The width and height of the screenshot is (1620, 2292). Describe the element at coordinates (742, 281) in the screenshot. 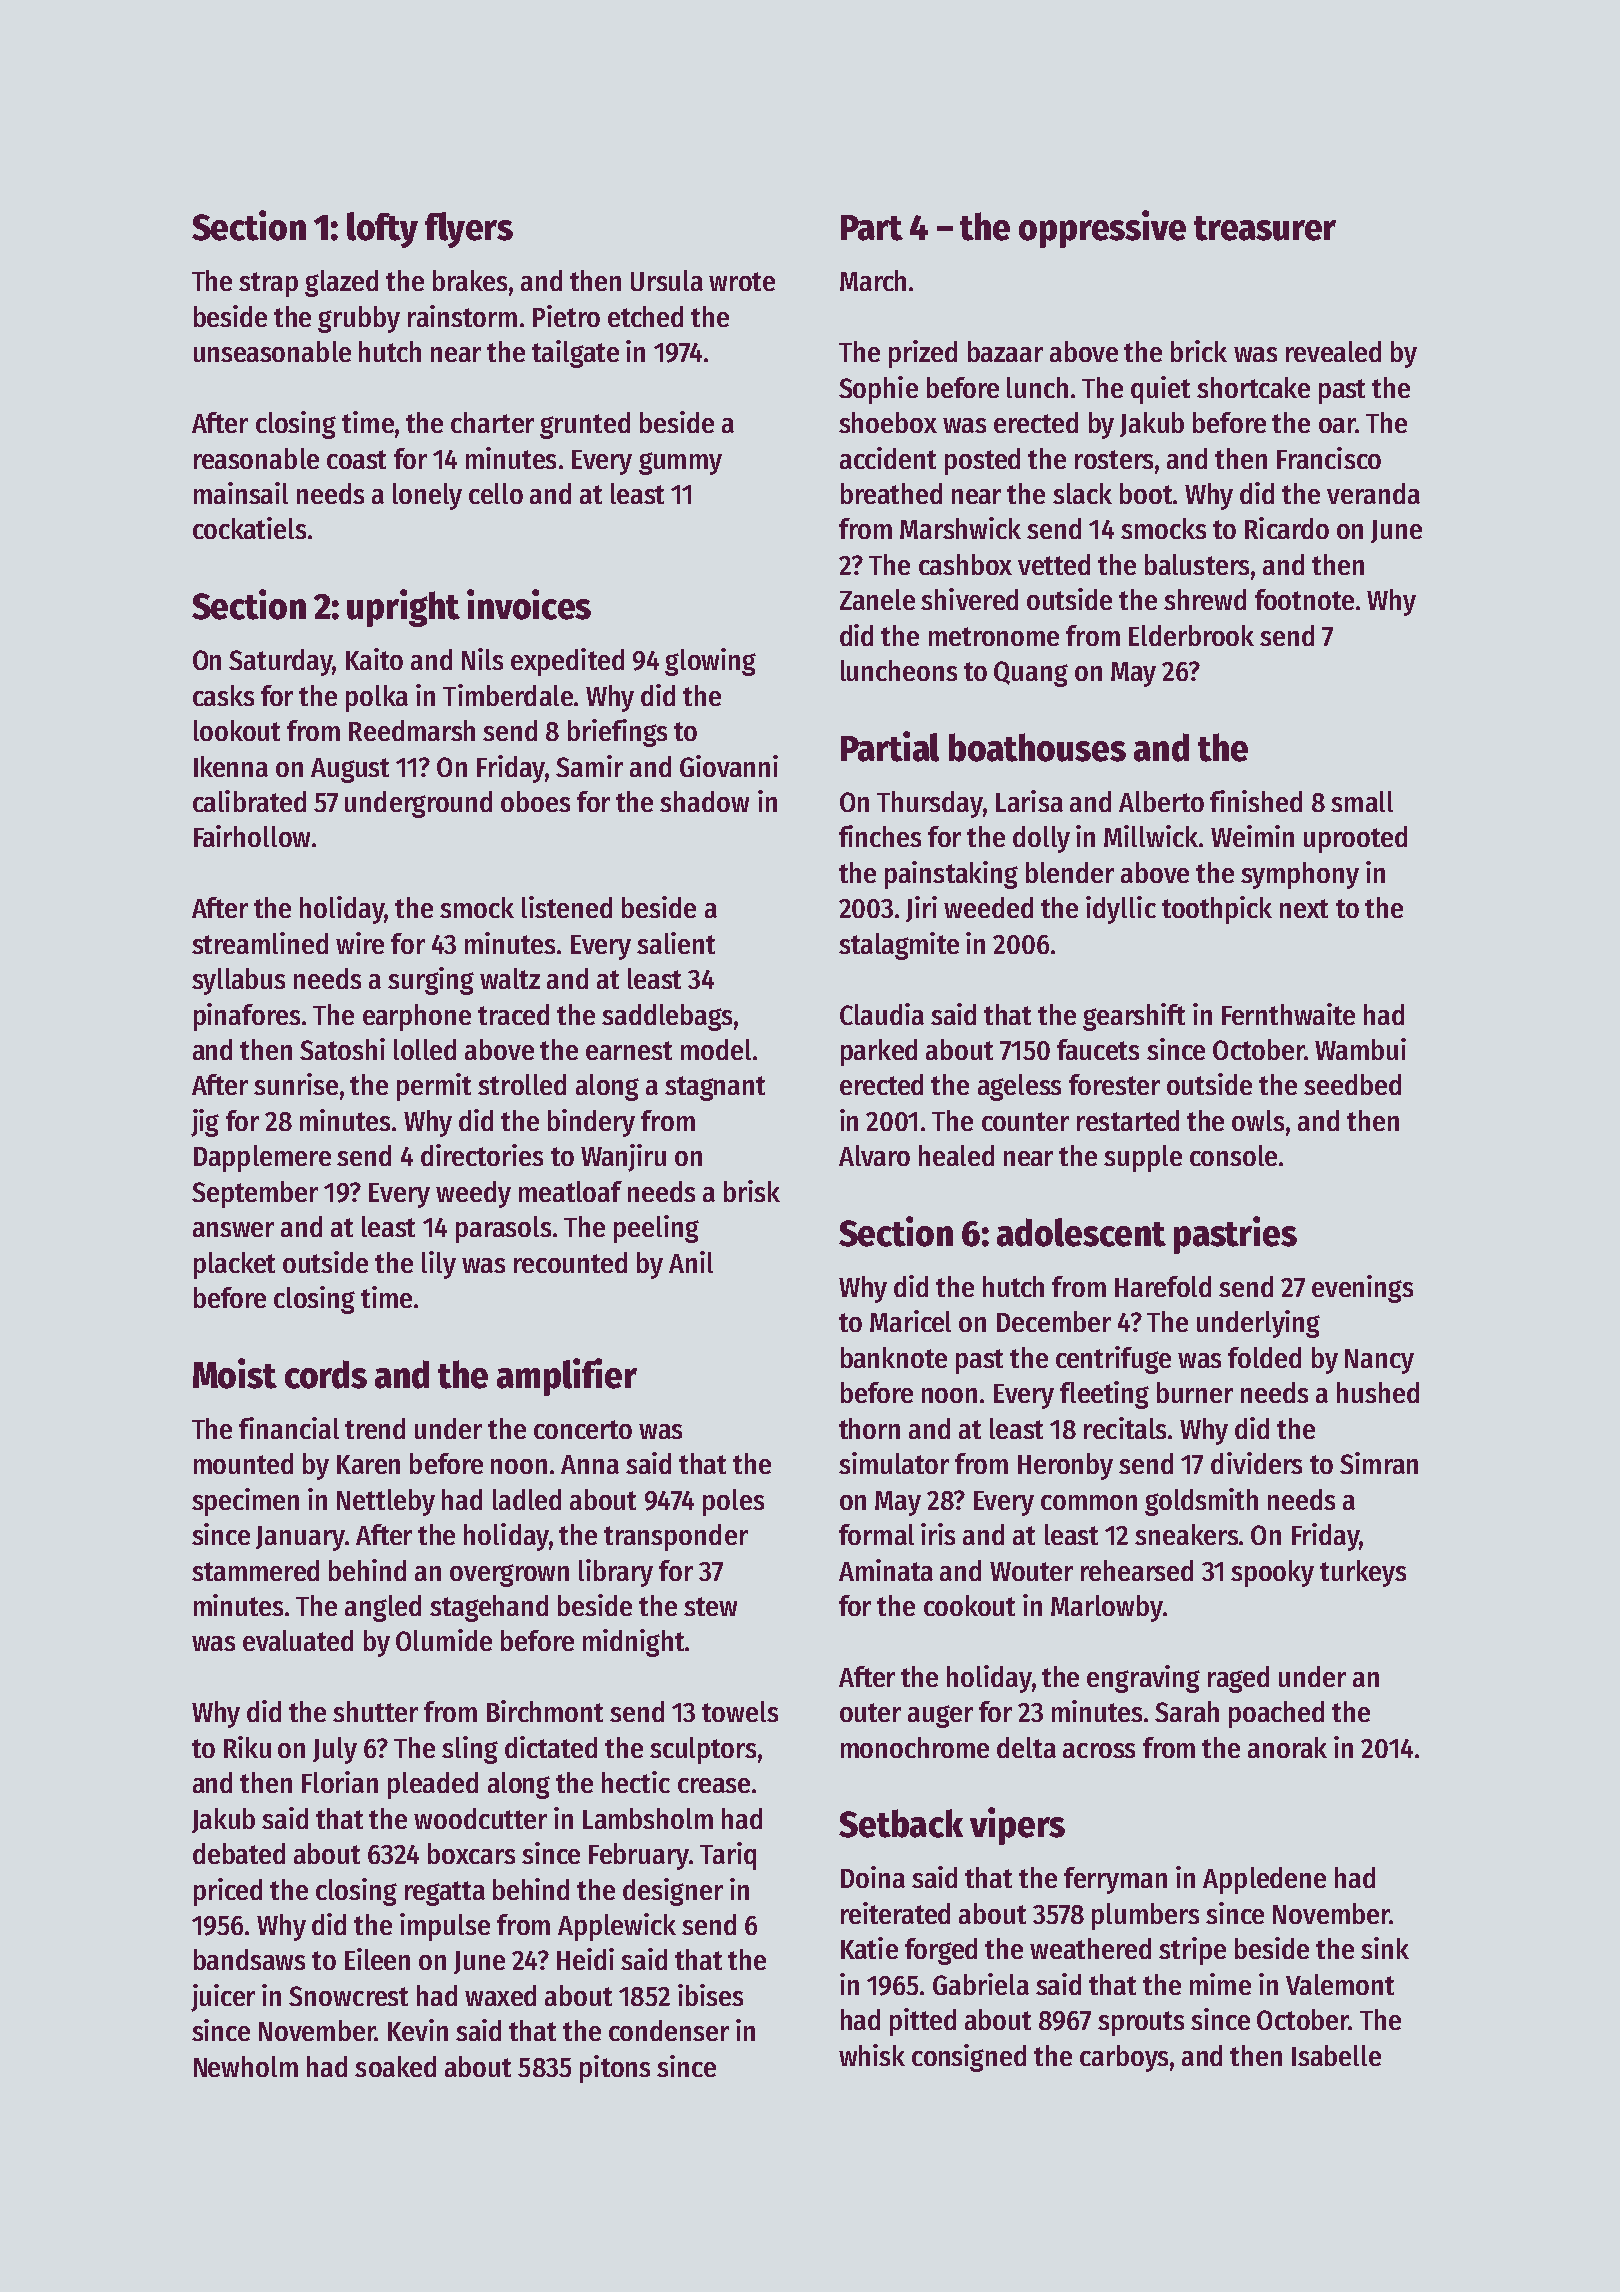

I see `wrote` at that location.
